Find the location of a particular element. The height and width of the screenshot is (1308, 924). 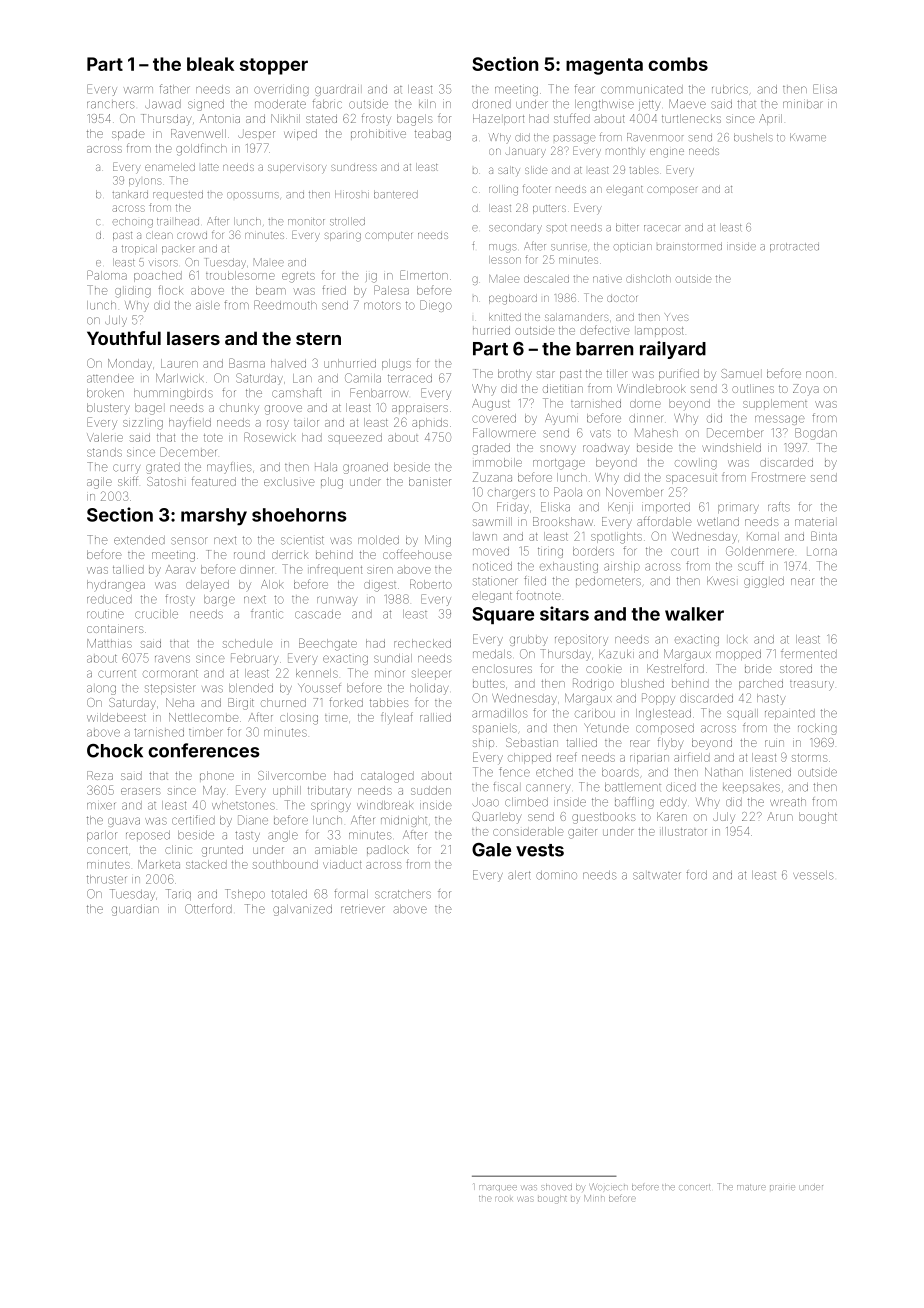

stopper is located at coordinates (274, 66).
